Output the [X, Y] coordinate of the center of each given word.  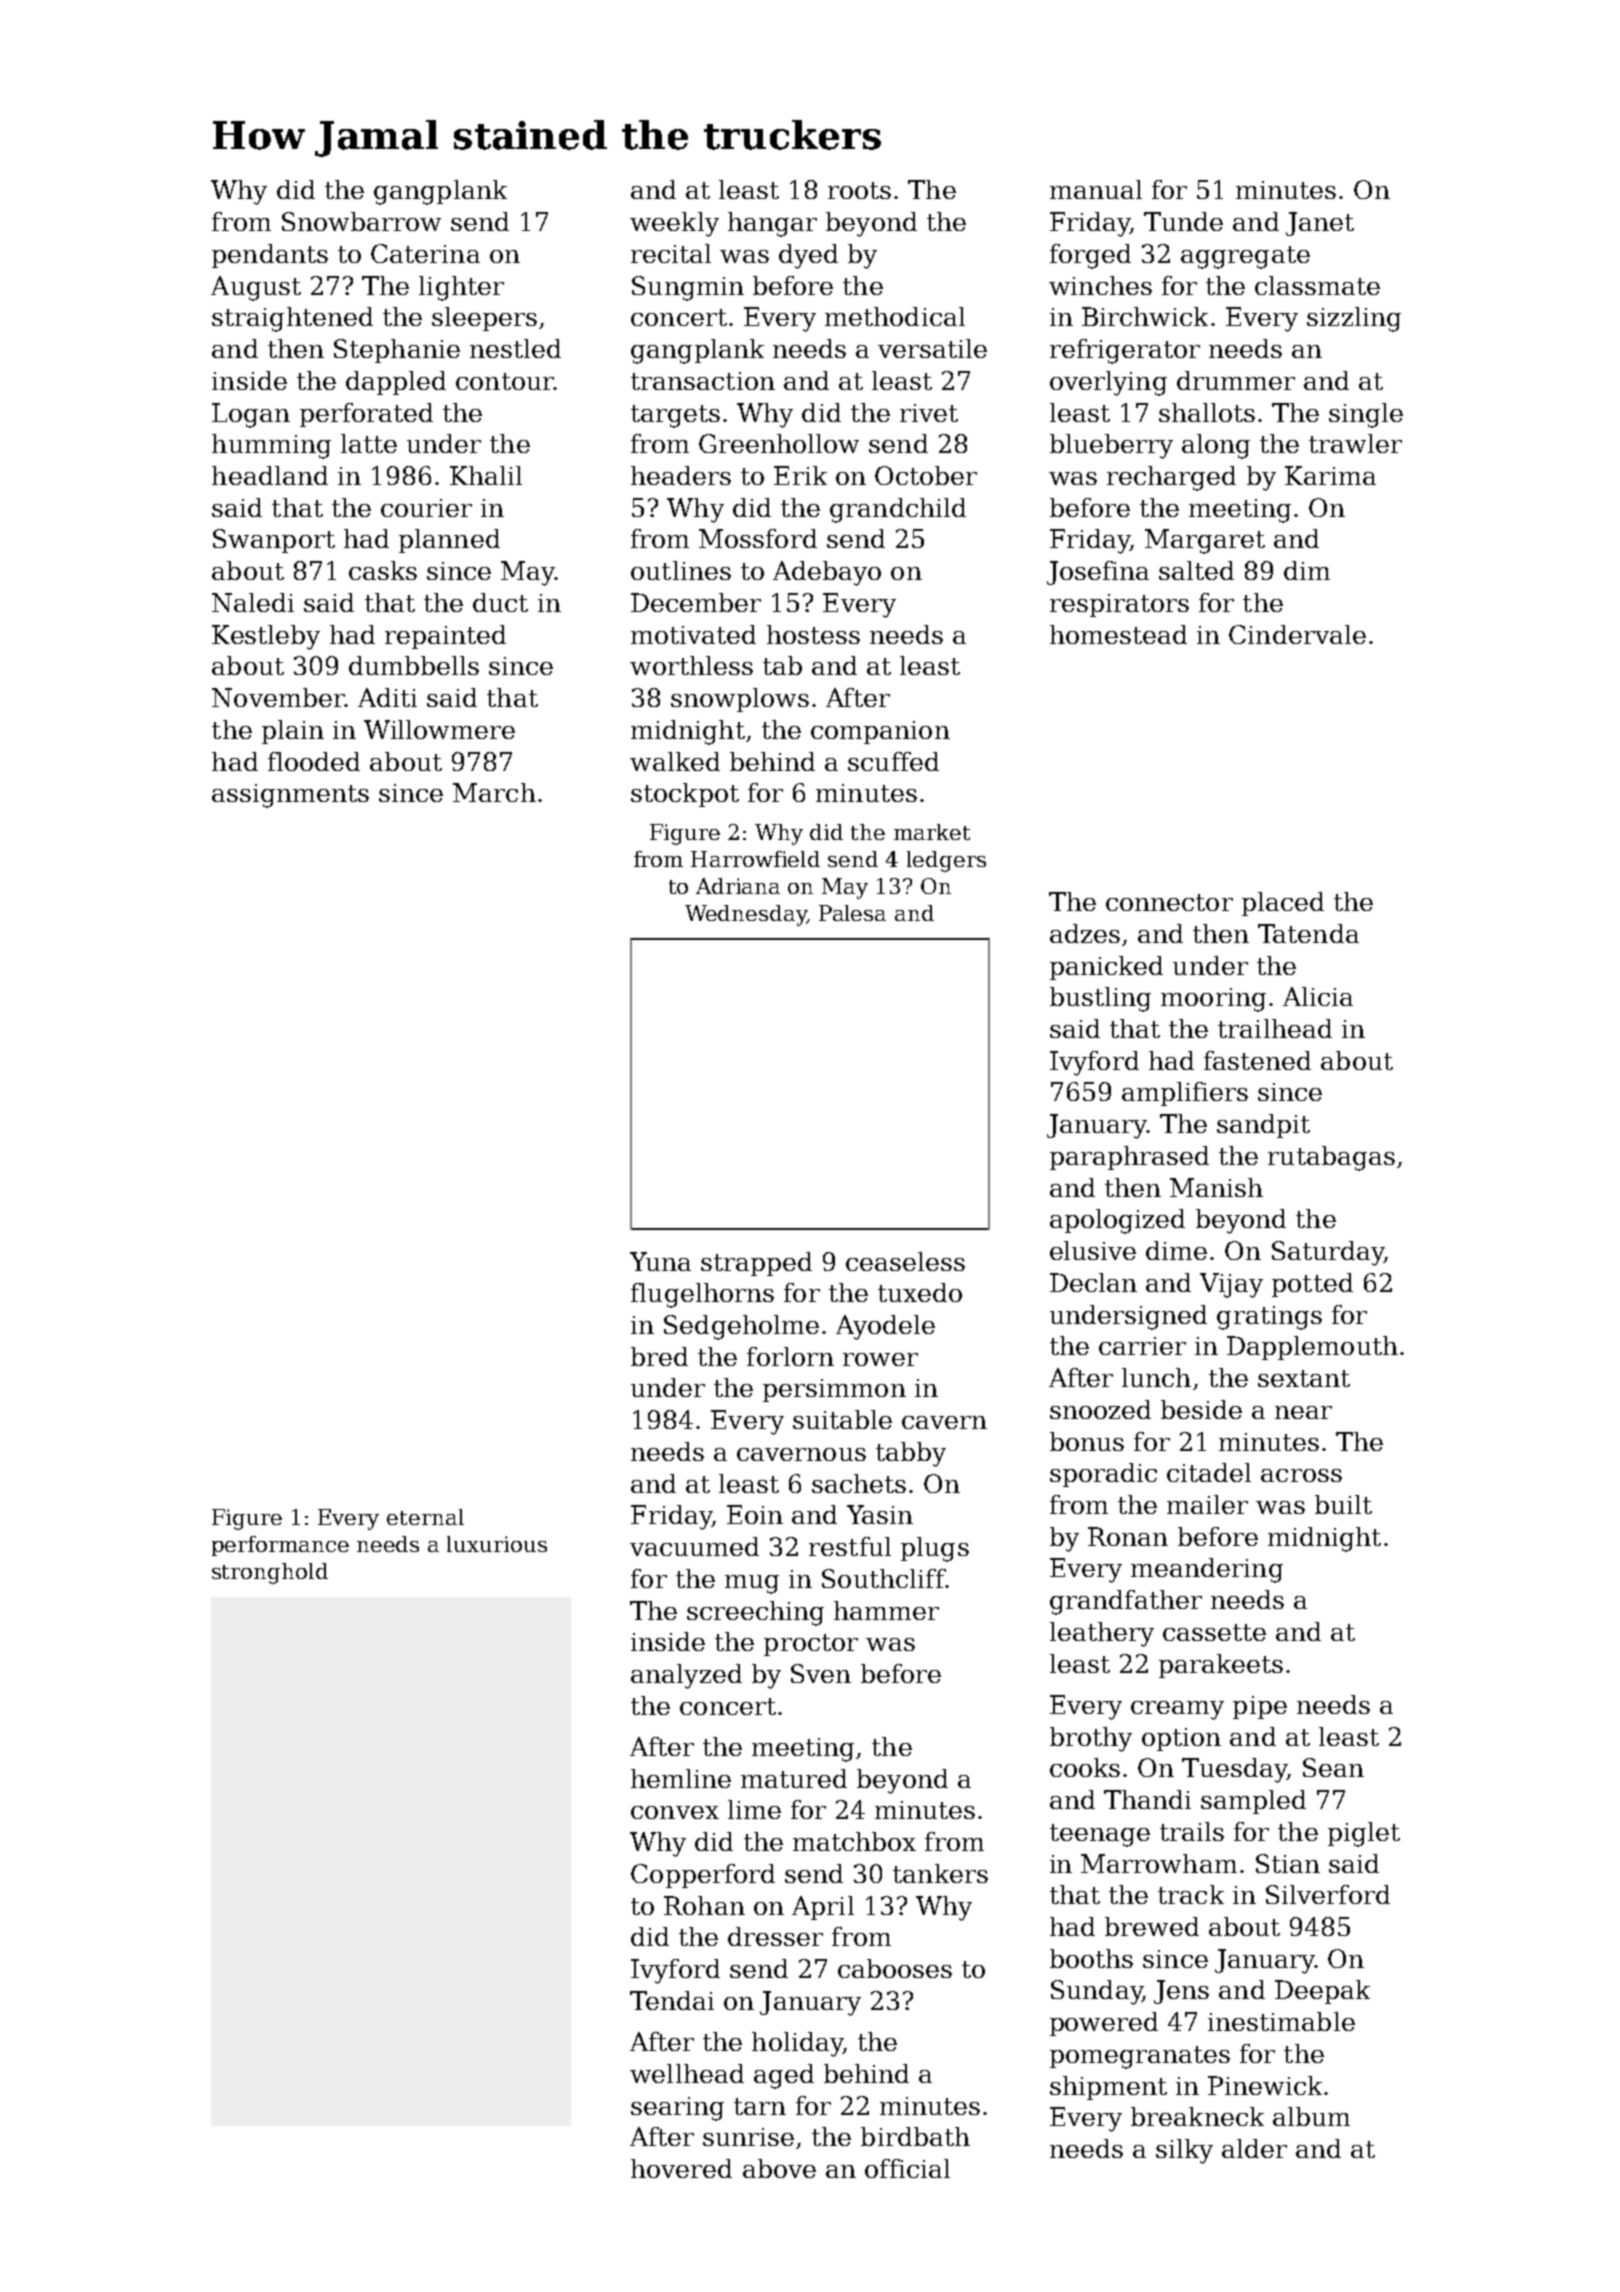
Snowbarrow [361, 221]
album [1311, 2116]
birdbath [915, 2136]
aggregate [1245, 257]
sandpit [1263, 1126]
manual [1096, 189]
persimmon [834, 1390]
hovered [681, 2168]
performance [280, 1546]
